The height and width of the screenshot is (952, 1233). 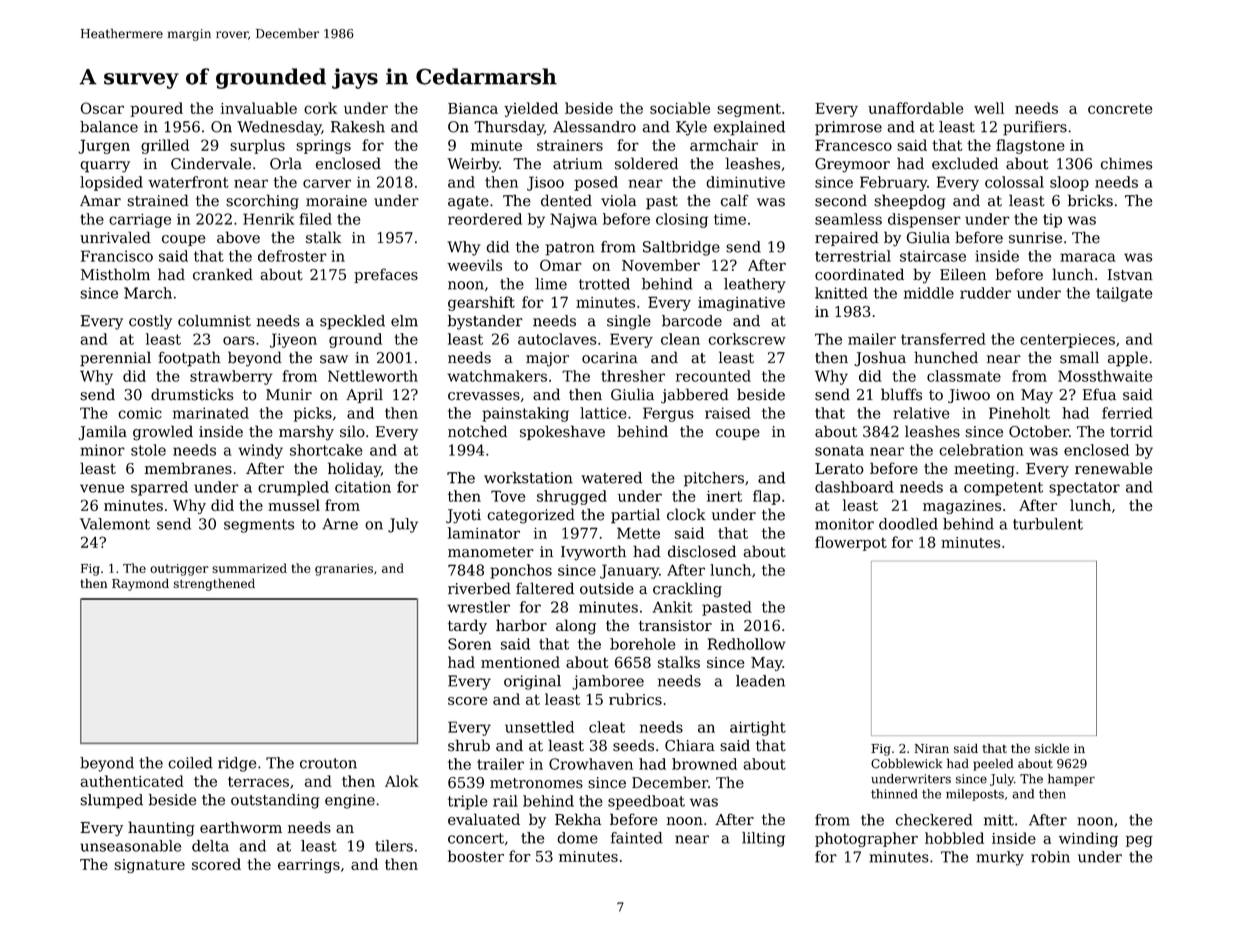 What do you see at coordinates (692, 321) in the screenshot?
I see `barcode` at bounding box center [692, 321].
